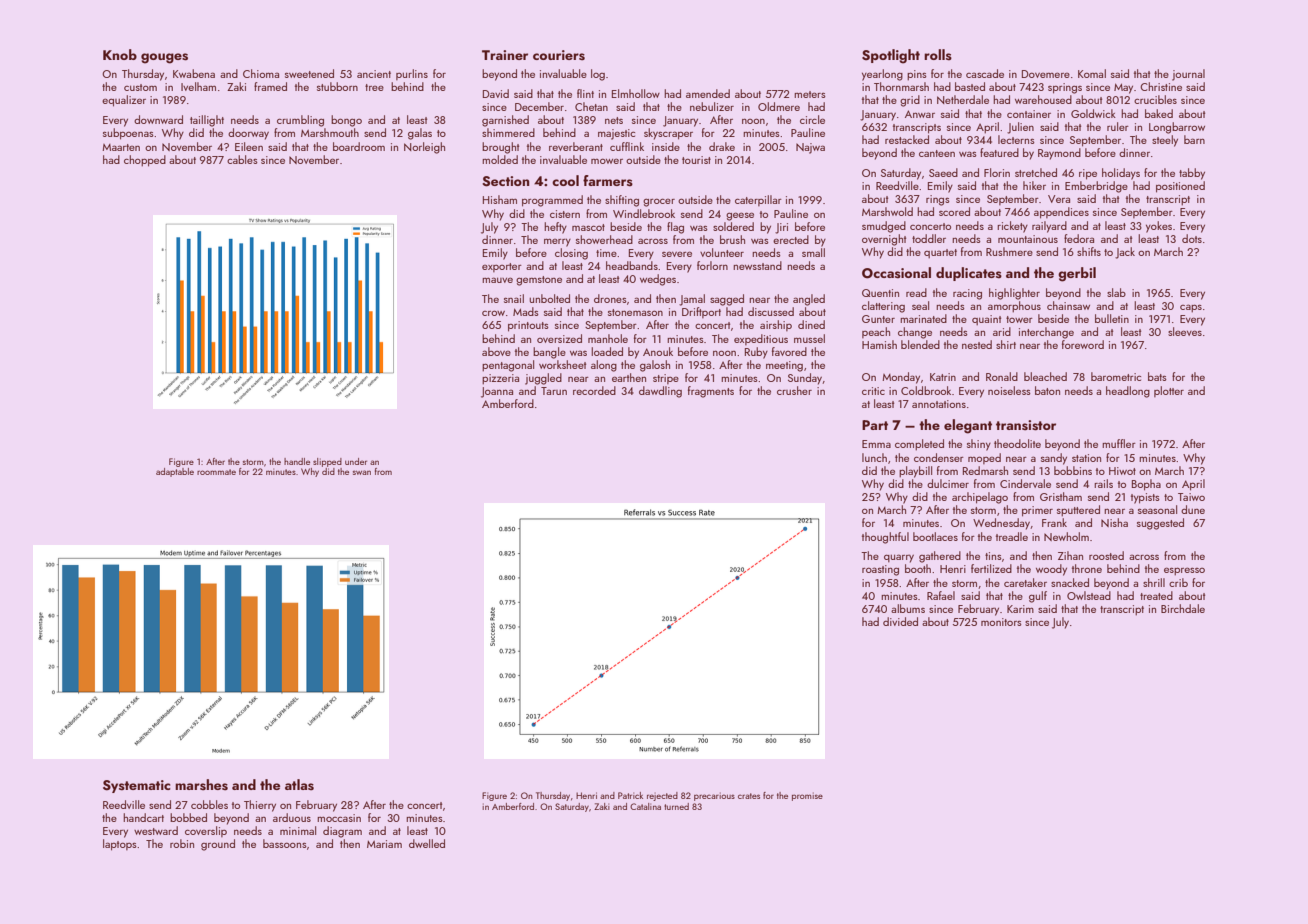 This image has height=924, width=1308. Describe the element at coordinates (124, 101) in the image. I see `equalizer` at that location.
